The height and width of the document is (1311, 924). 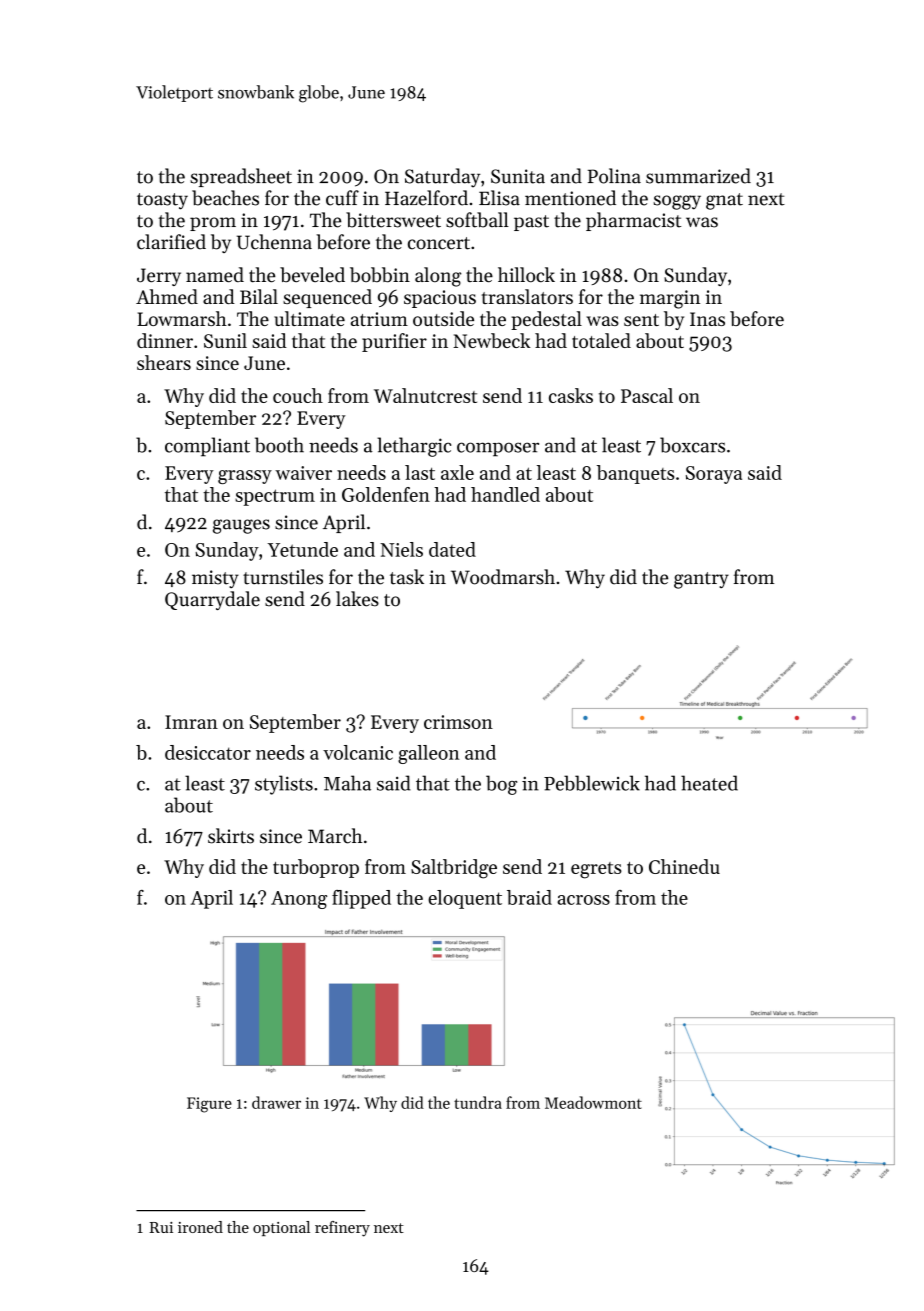 I want to click on shears, so click(x=164, y=362).
